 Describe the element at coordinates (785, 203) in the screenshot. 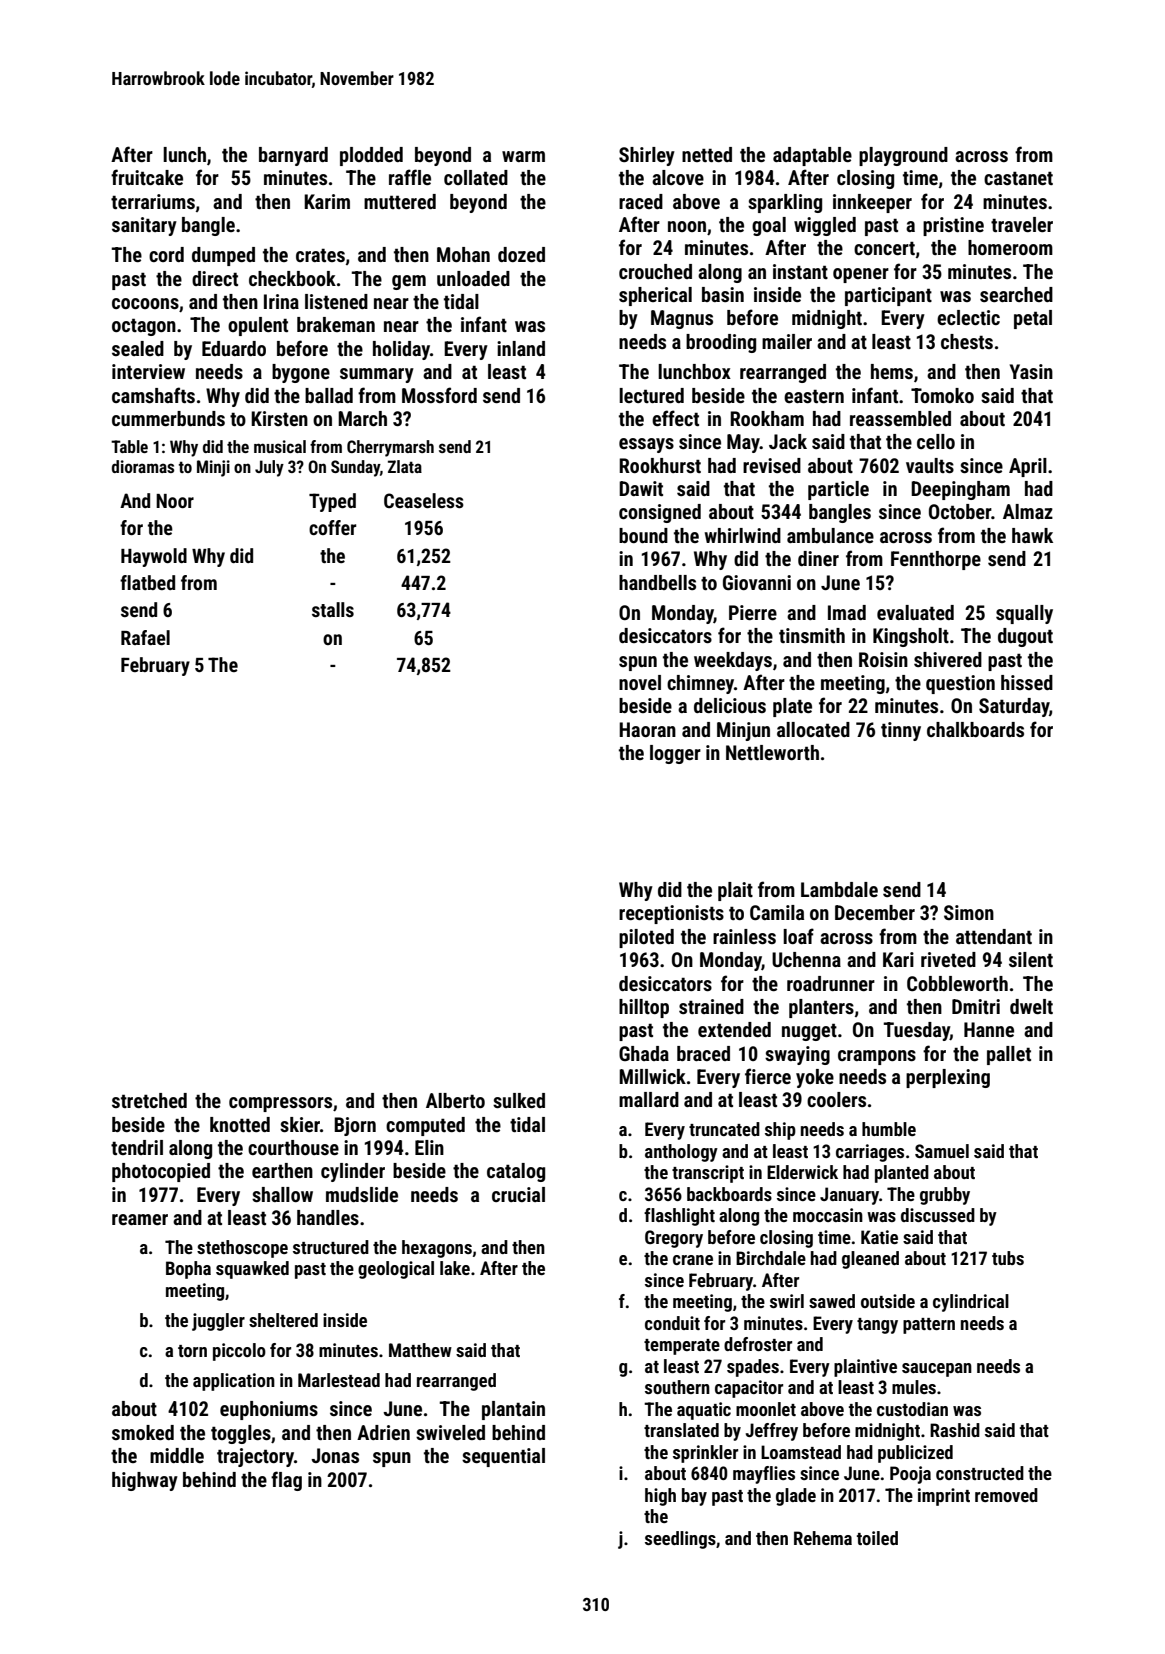

I see `sparkling` at that location.
